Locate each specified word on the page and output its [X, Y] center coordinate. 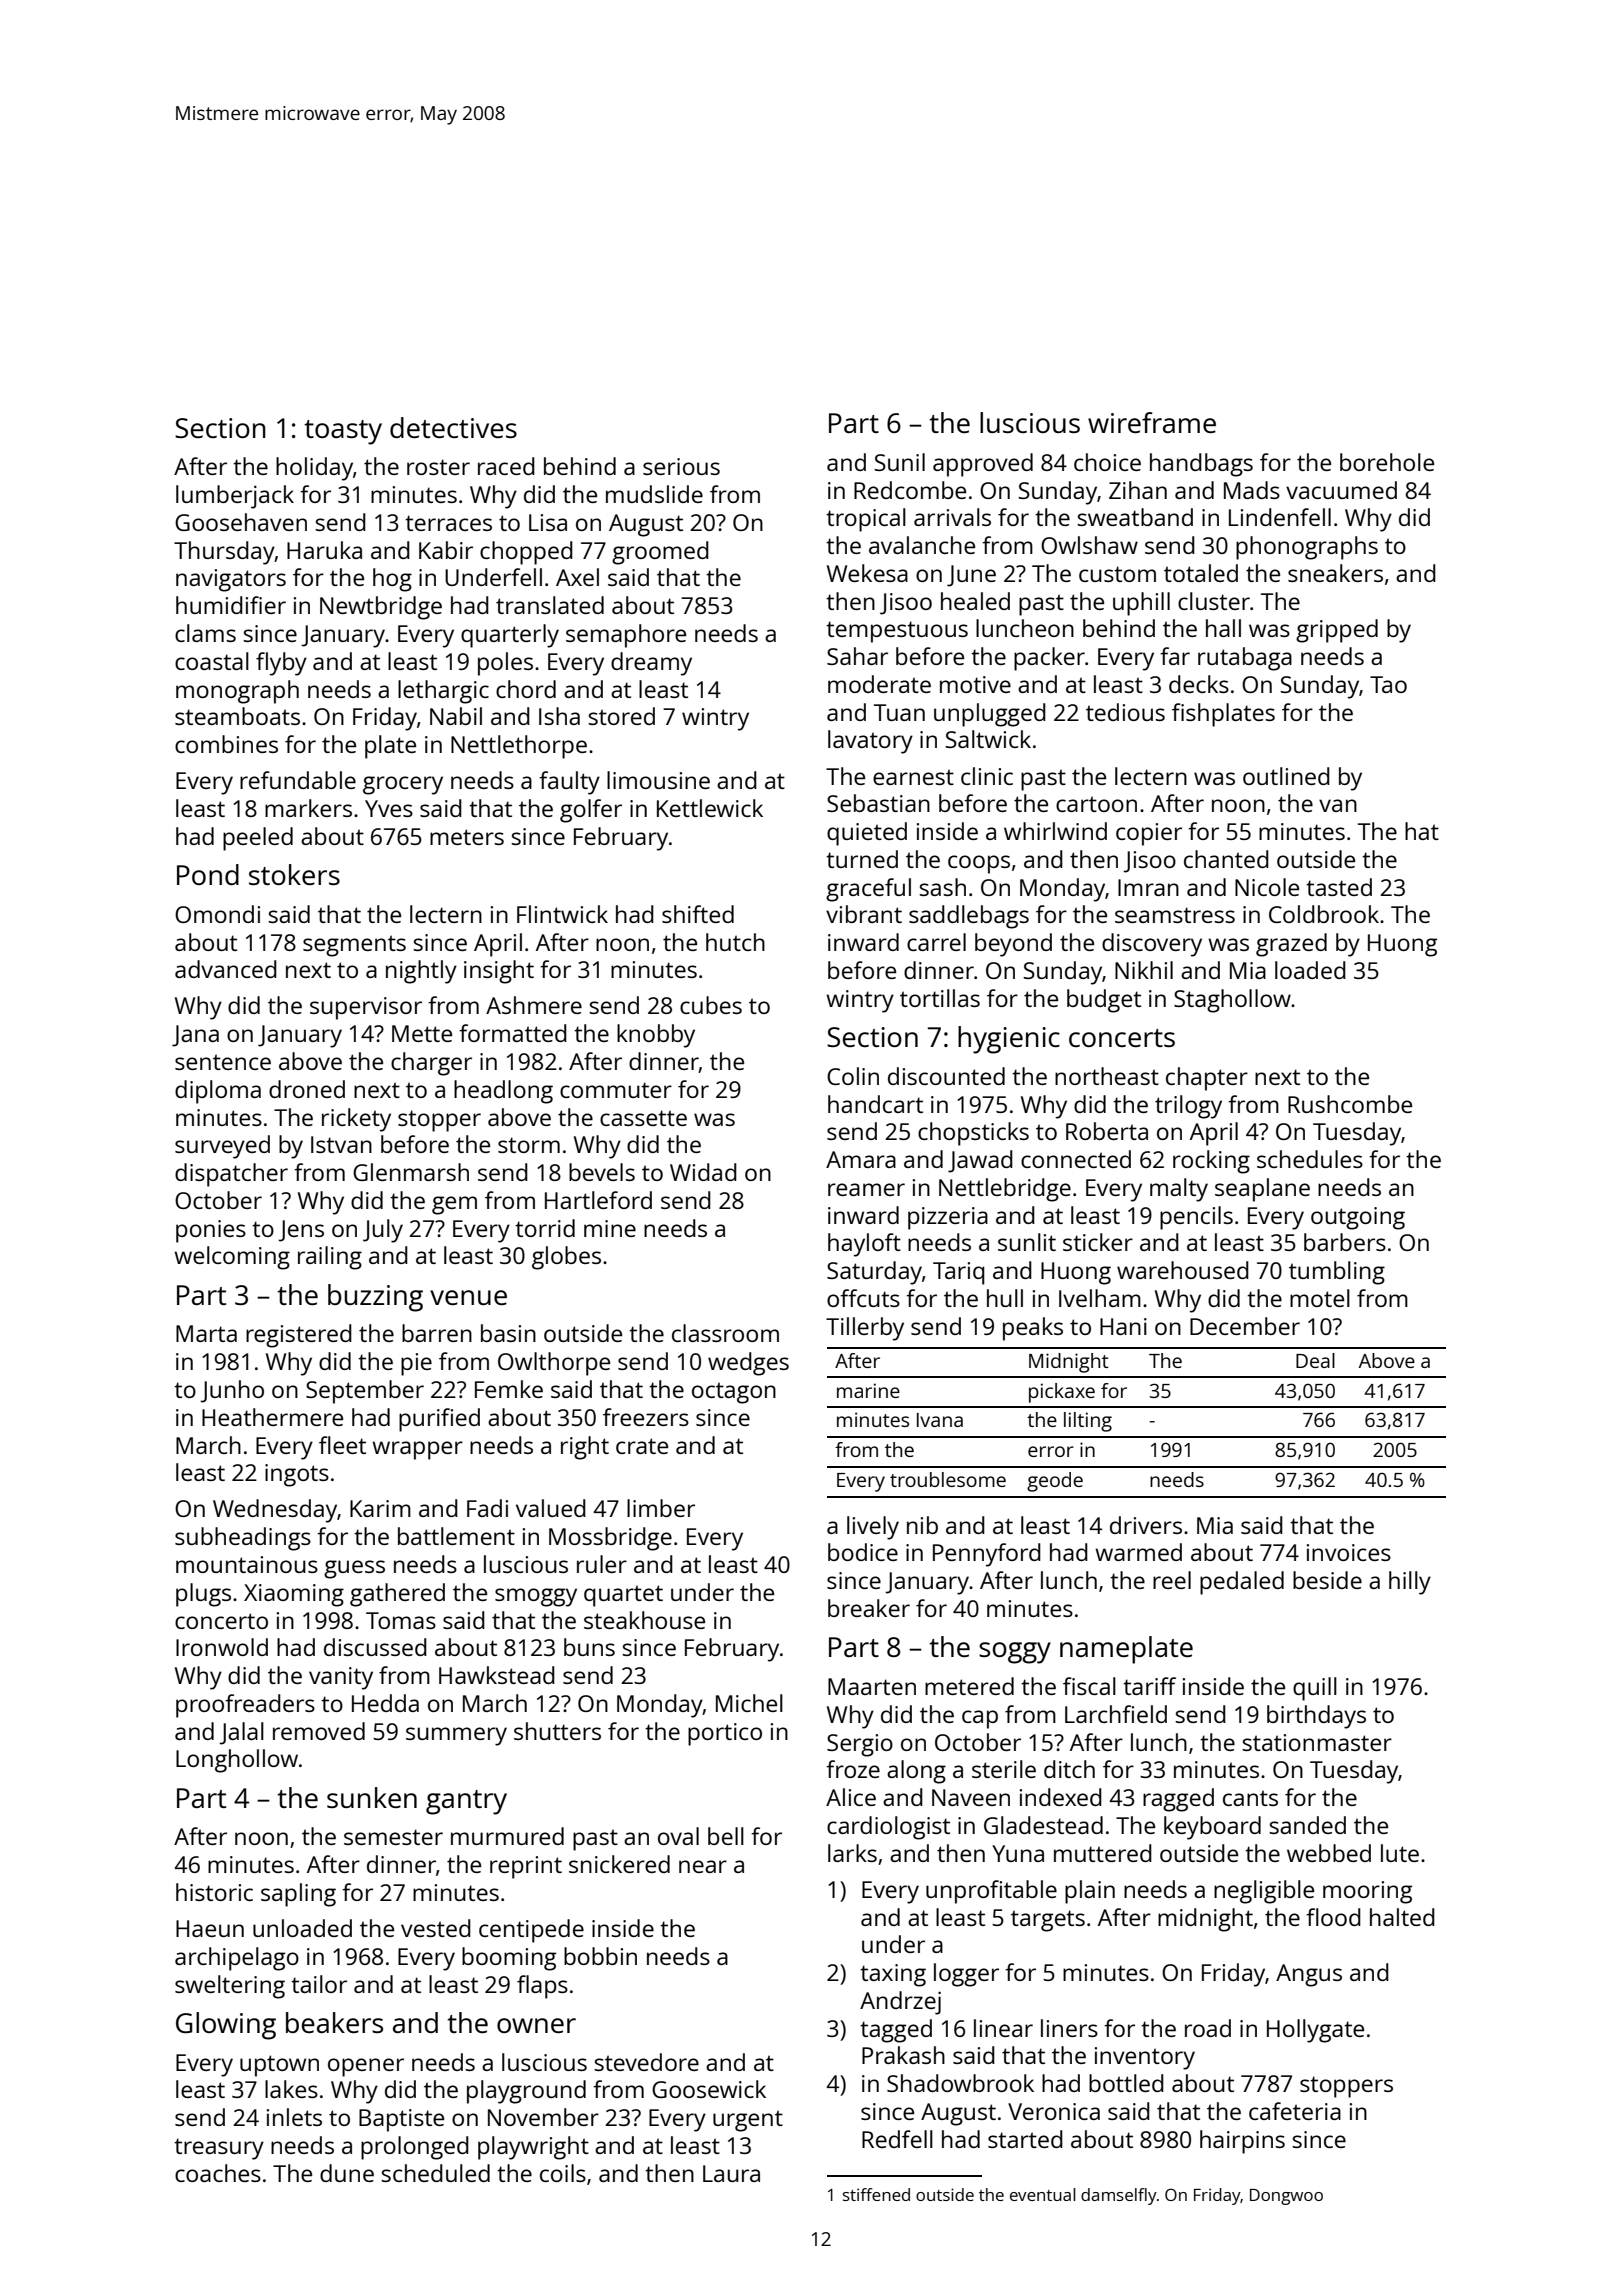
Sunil [900, 462]
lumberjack [235, 497]
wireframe [1152, 422]
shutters [557, 1731]
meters [467, 837]
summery [456, 1736]
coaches [218, 2173]
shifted [698, 914]
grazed [1291, 945]
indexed [1061, 1797]
